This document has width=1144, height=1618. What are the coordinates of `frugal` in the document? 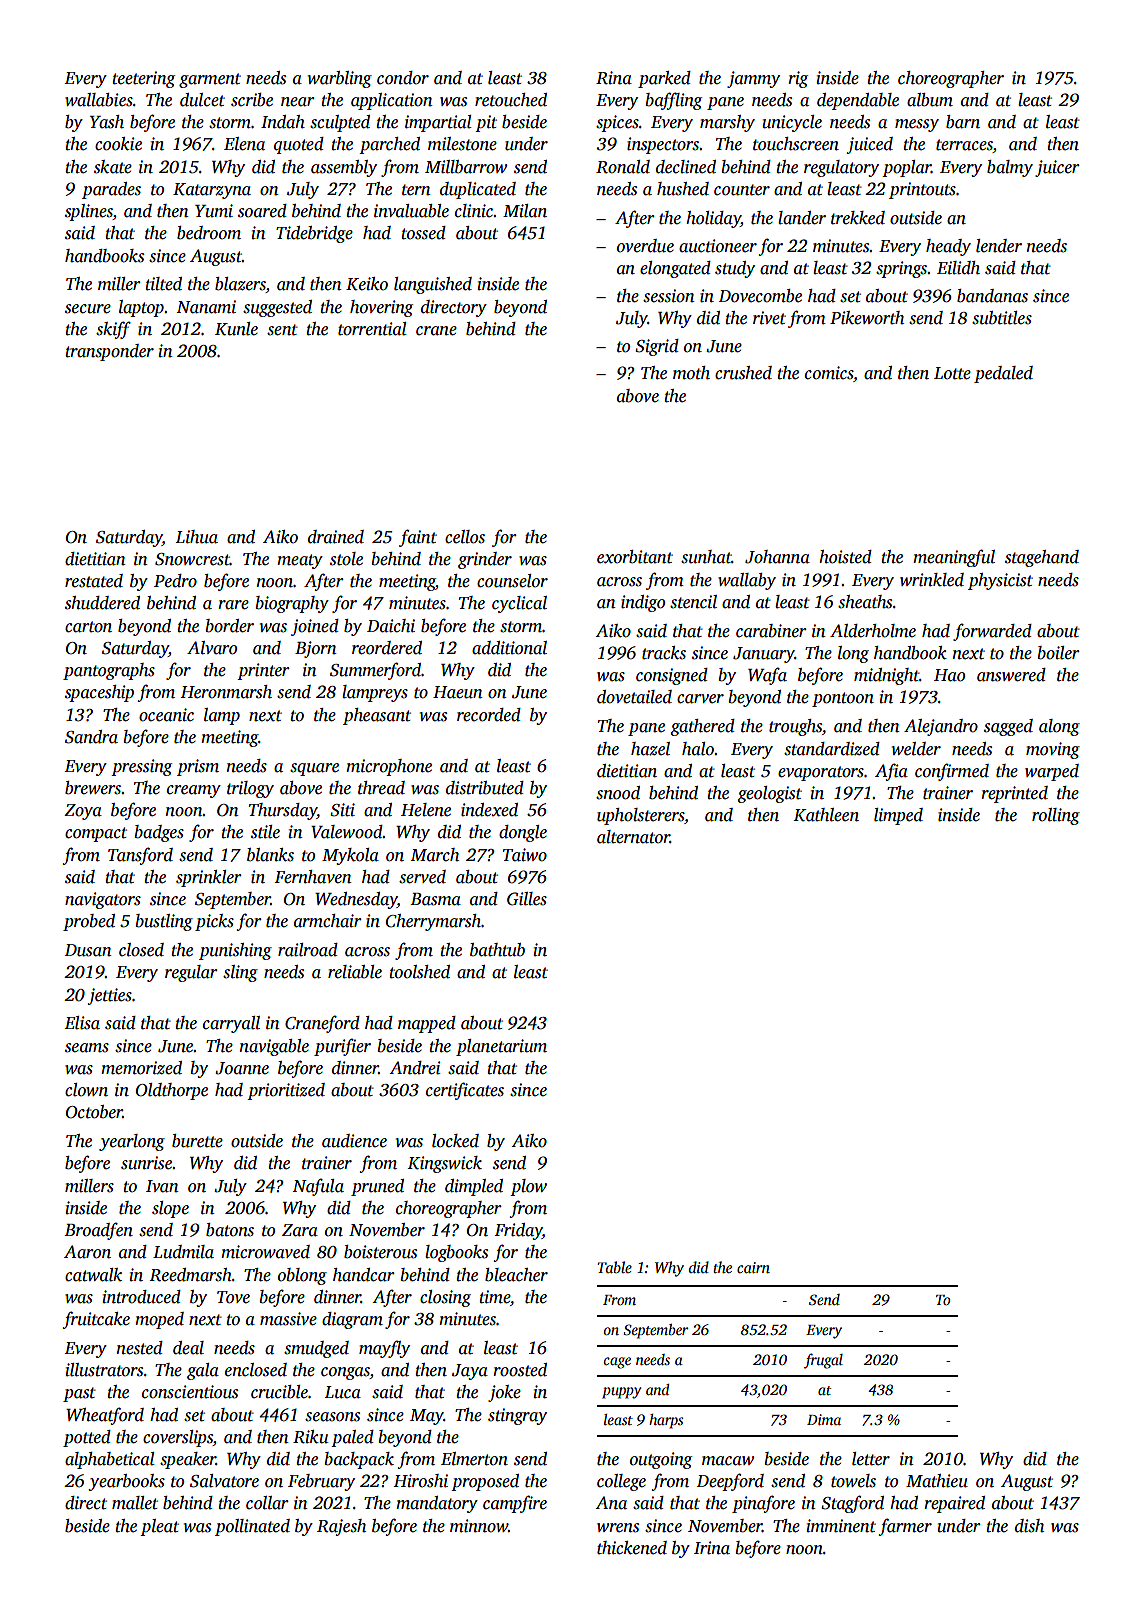 It's located at (823, 1361).
